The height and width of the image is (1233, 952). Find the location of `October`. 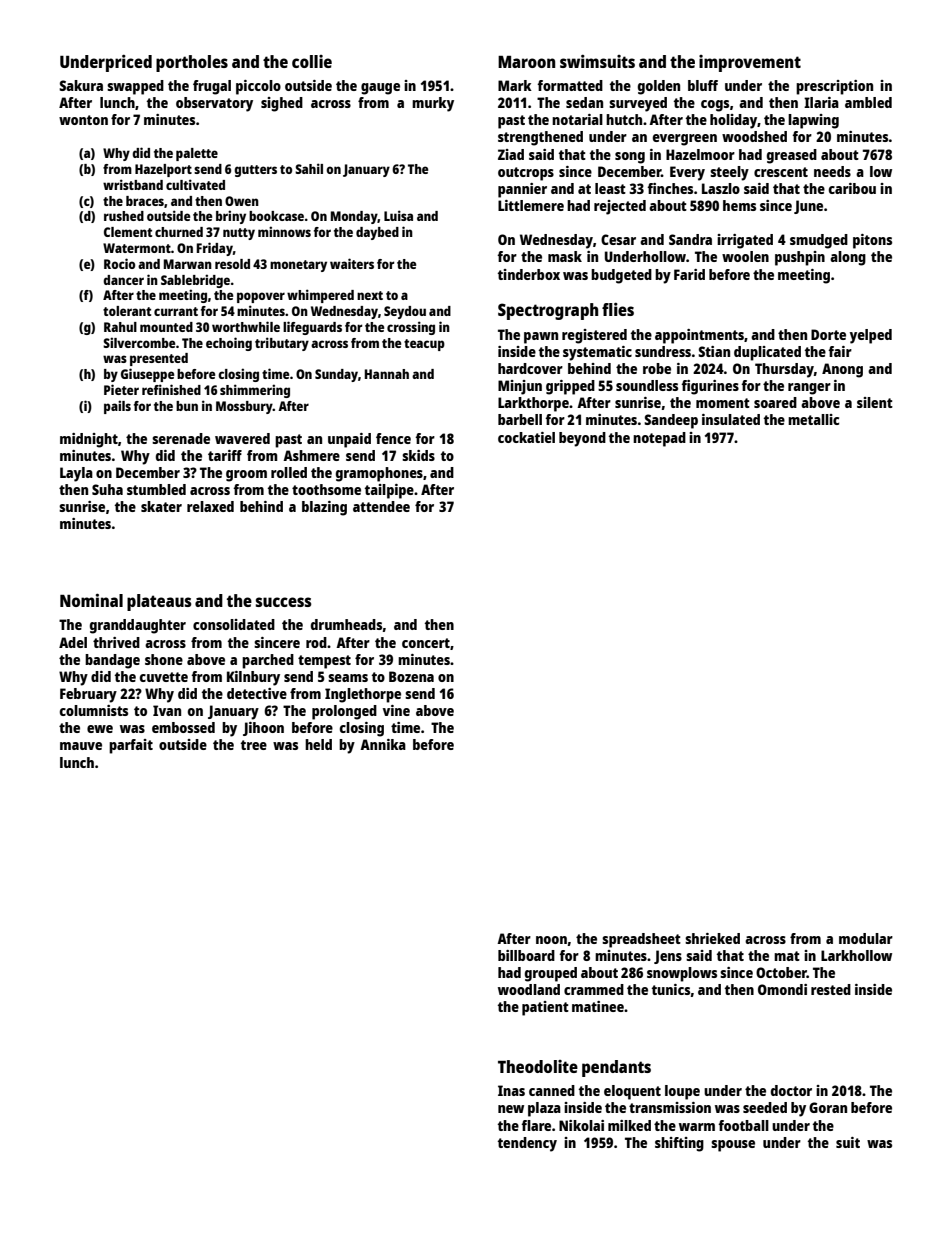

October is located at coordinates (781, 972).
